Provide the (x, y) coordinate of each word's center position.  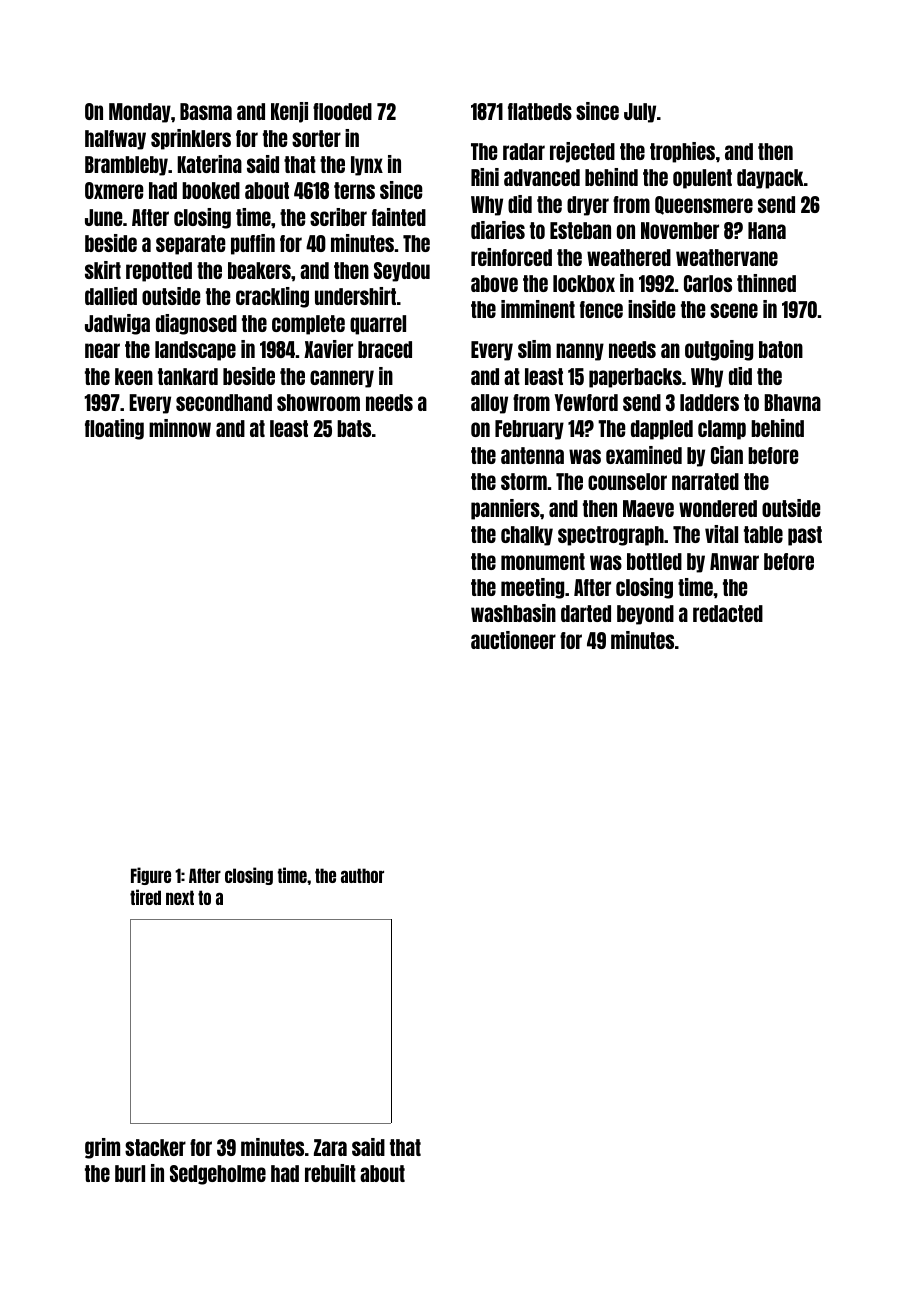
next (180, 897)
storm (524, 481)
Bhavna (792, 402)
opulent (702, 179)
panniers (505, 509)
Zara (330, 1147)
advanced (542, 177)
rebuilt (330, 1173)
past (805, 536)
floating (114, 429)
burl (130, 1173)
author (362, 875)
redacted (728, 613)
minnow (180, 428)
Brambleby (126, 166)
